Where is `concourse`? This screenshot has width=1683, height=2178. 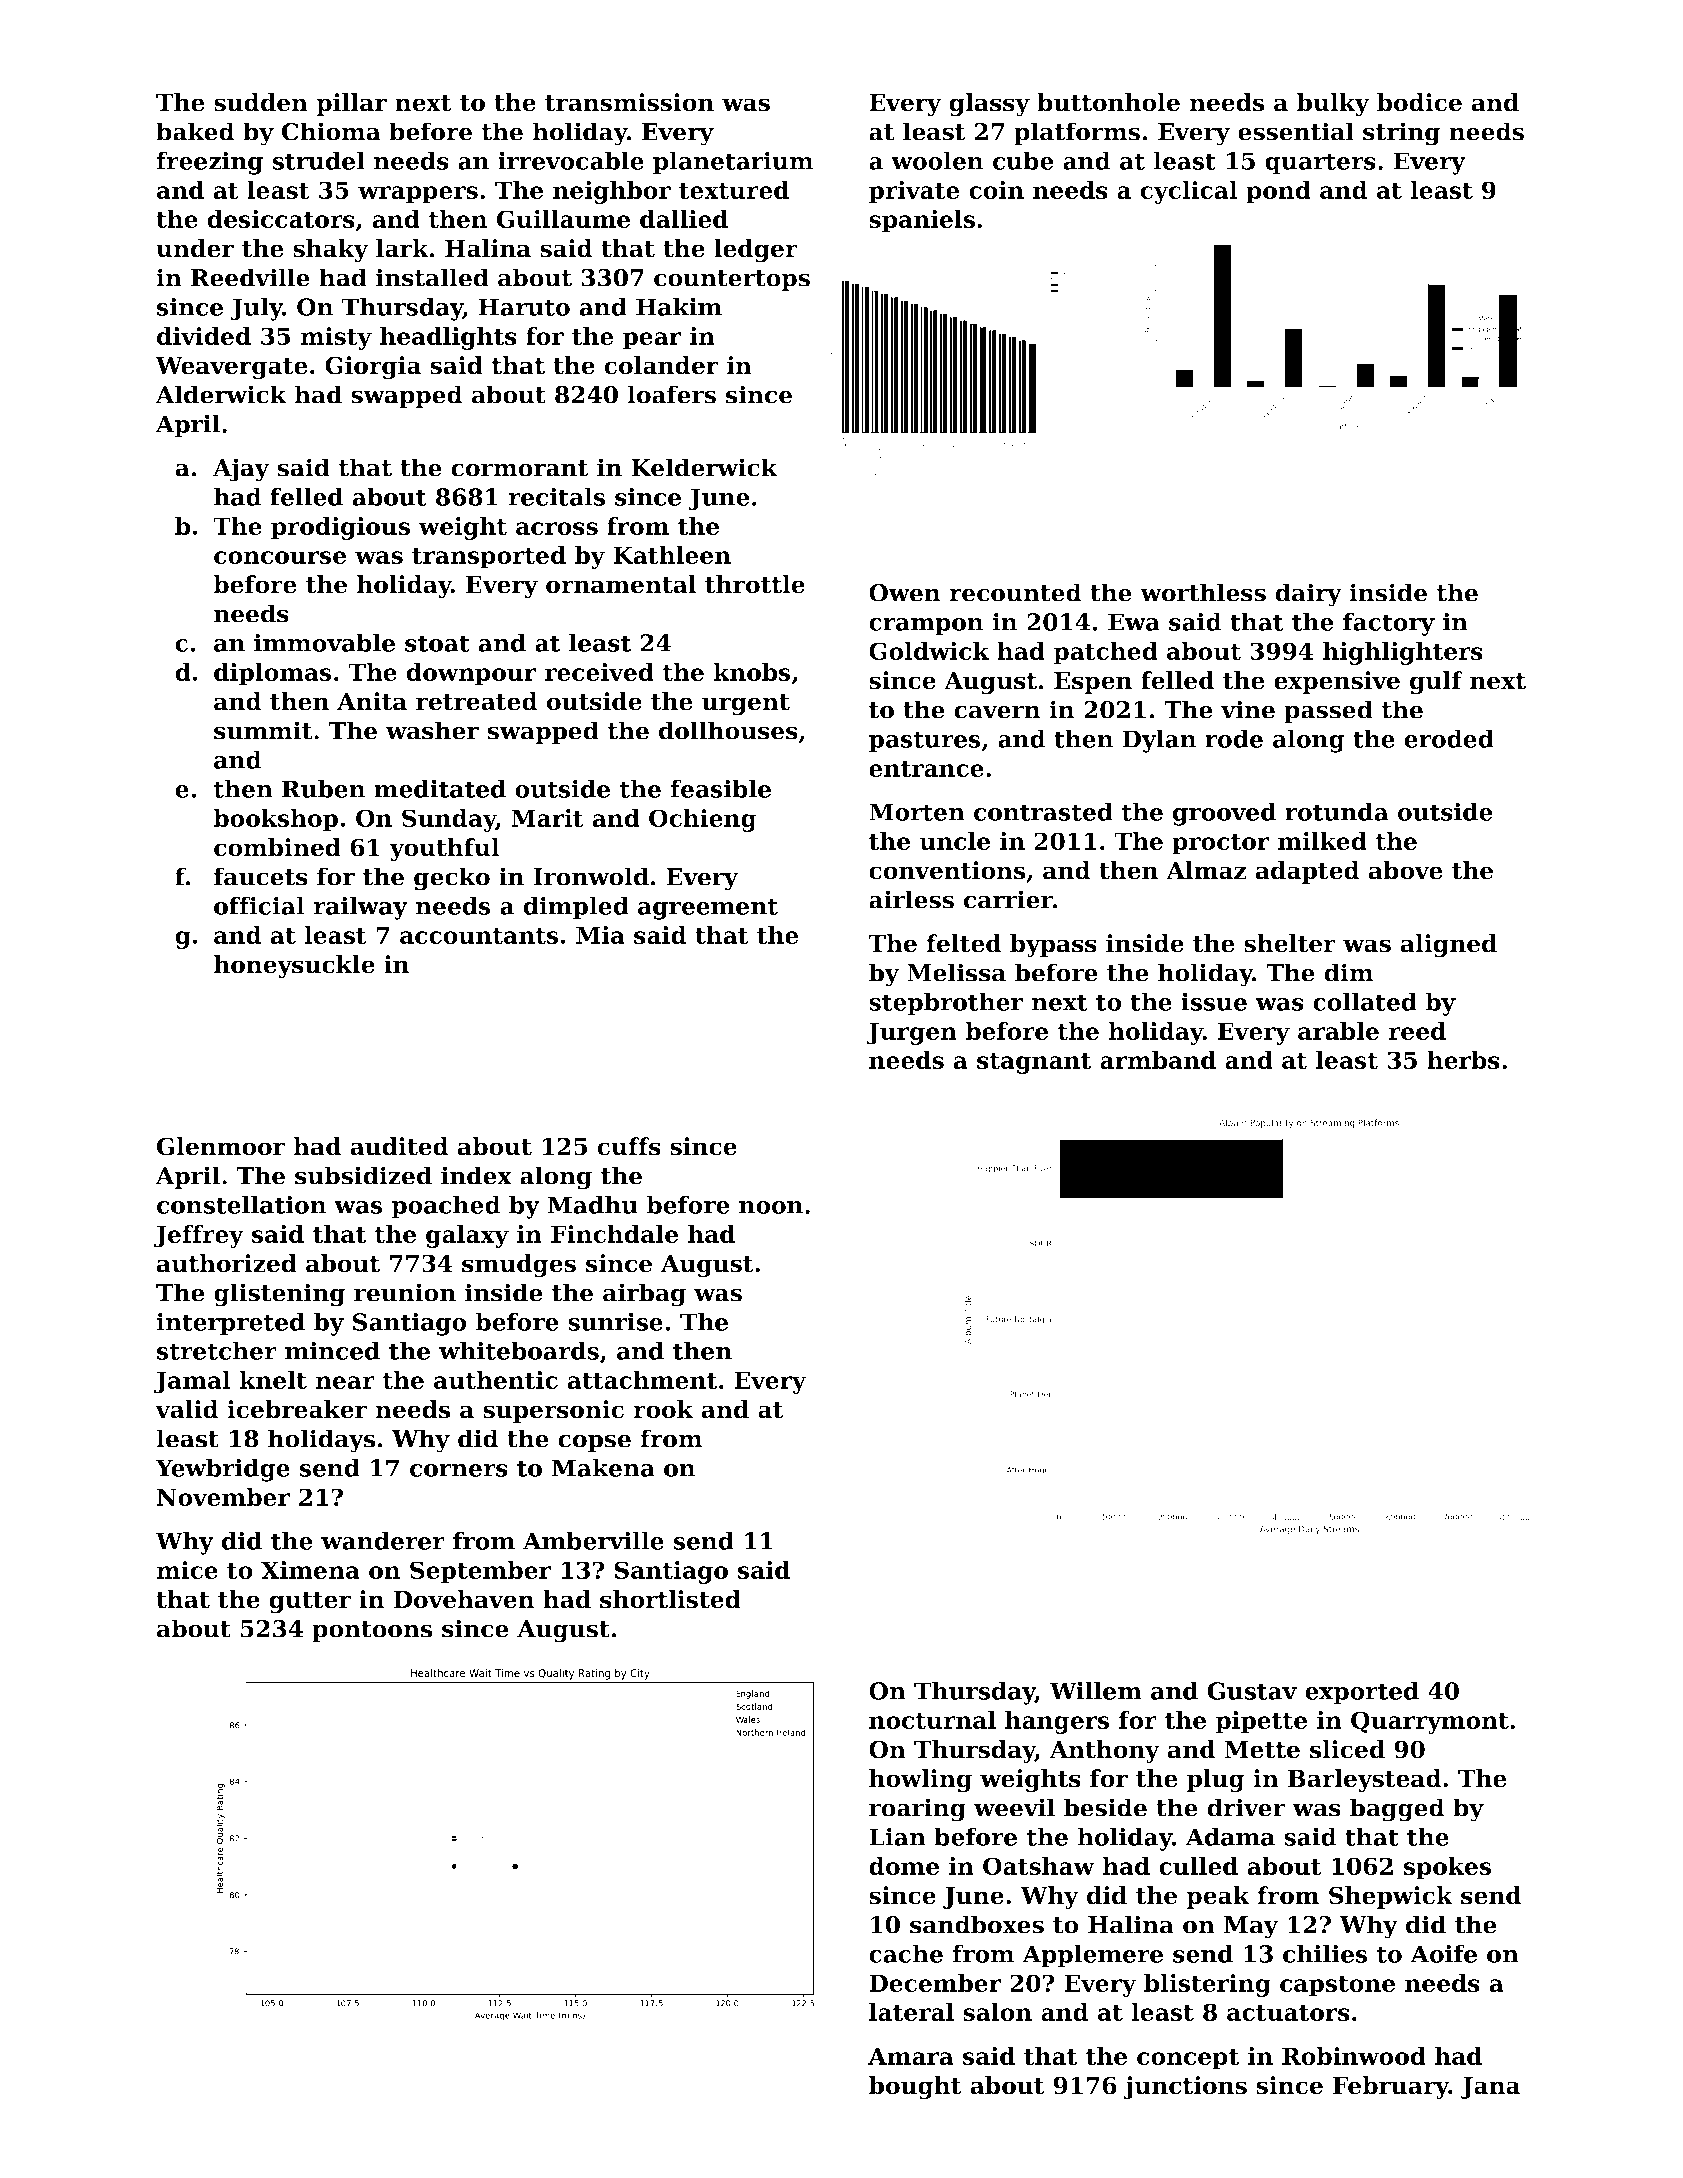
concourse is located at coordinates (280, 557).
